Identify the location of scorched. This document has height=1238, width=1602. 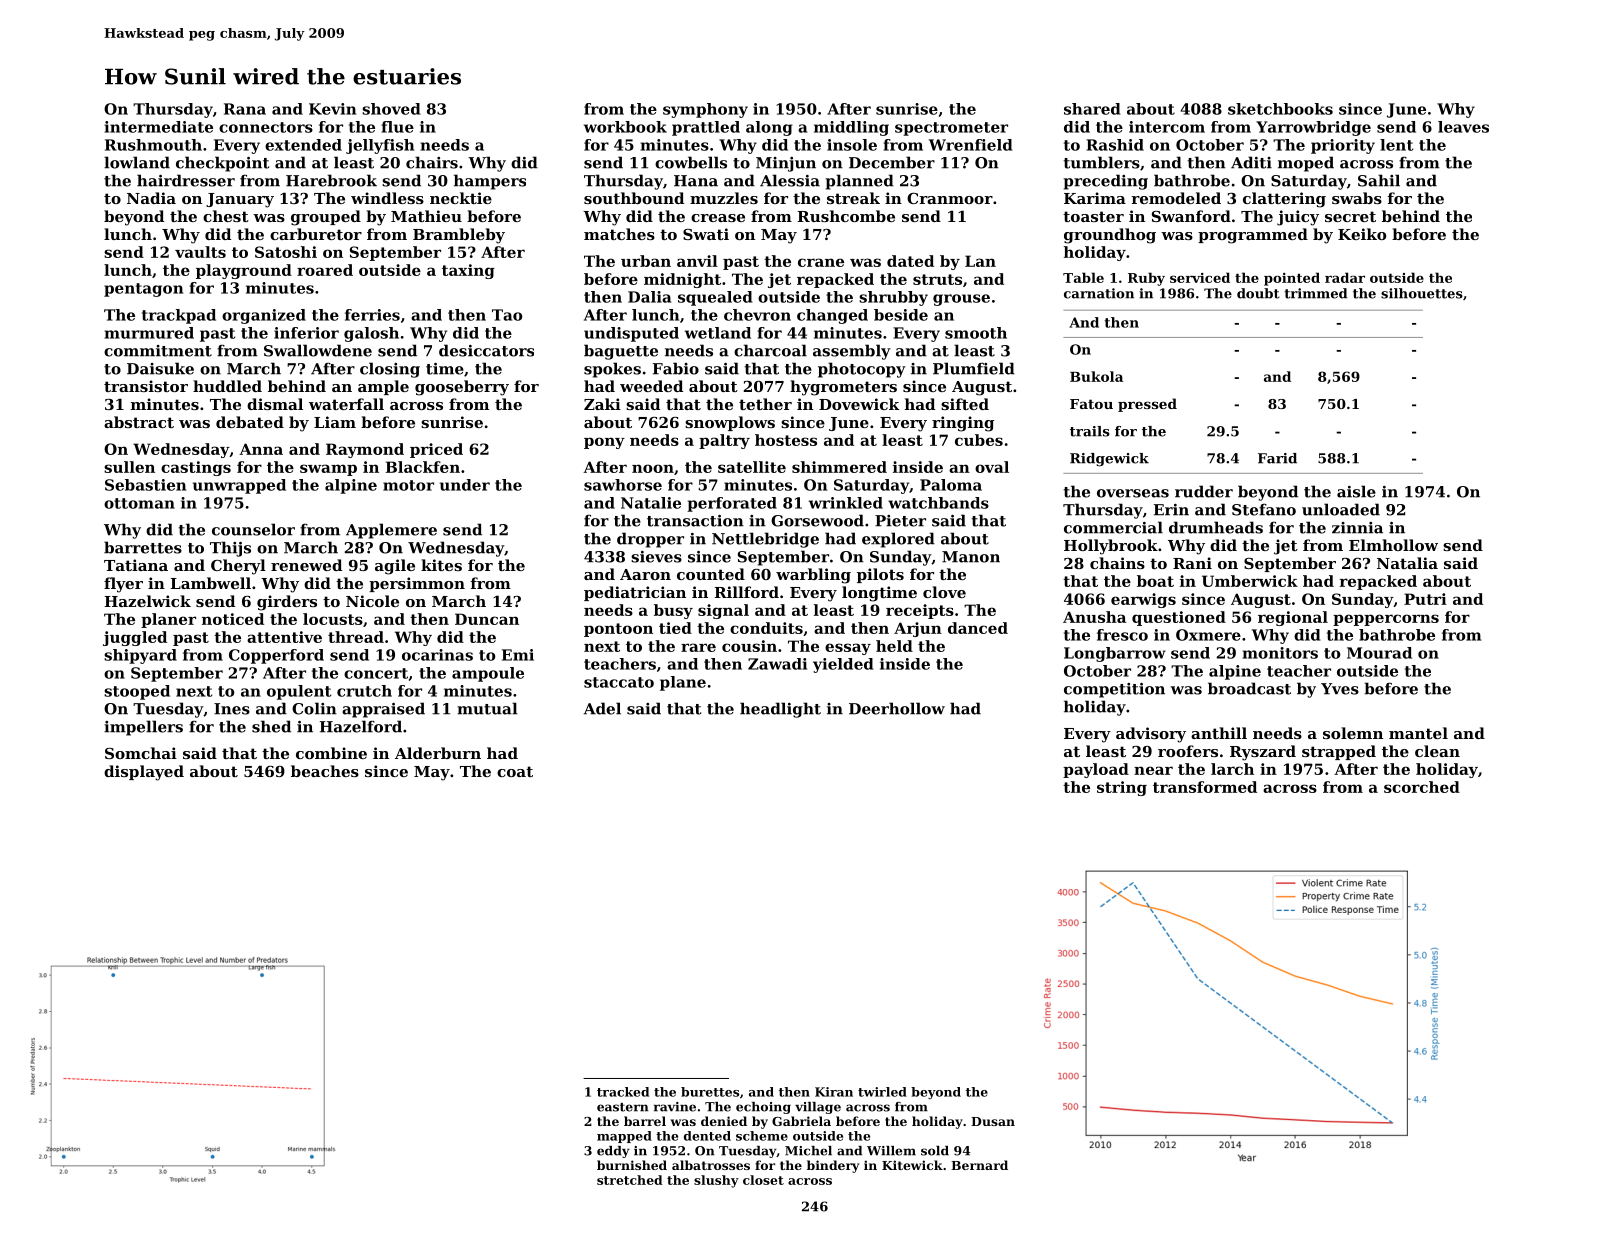
(1422, 787).
